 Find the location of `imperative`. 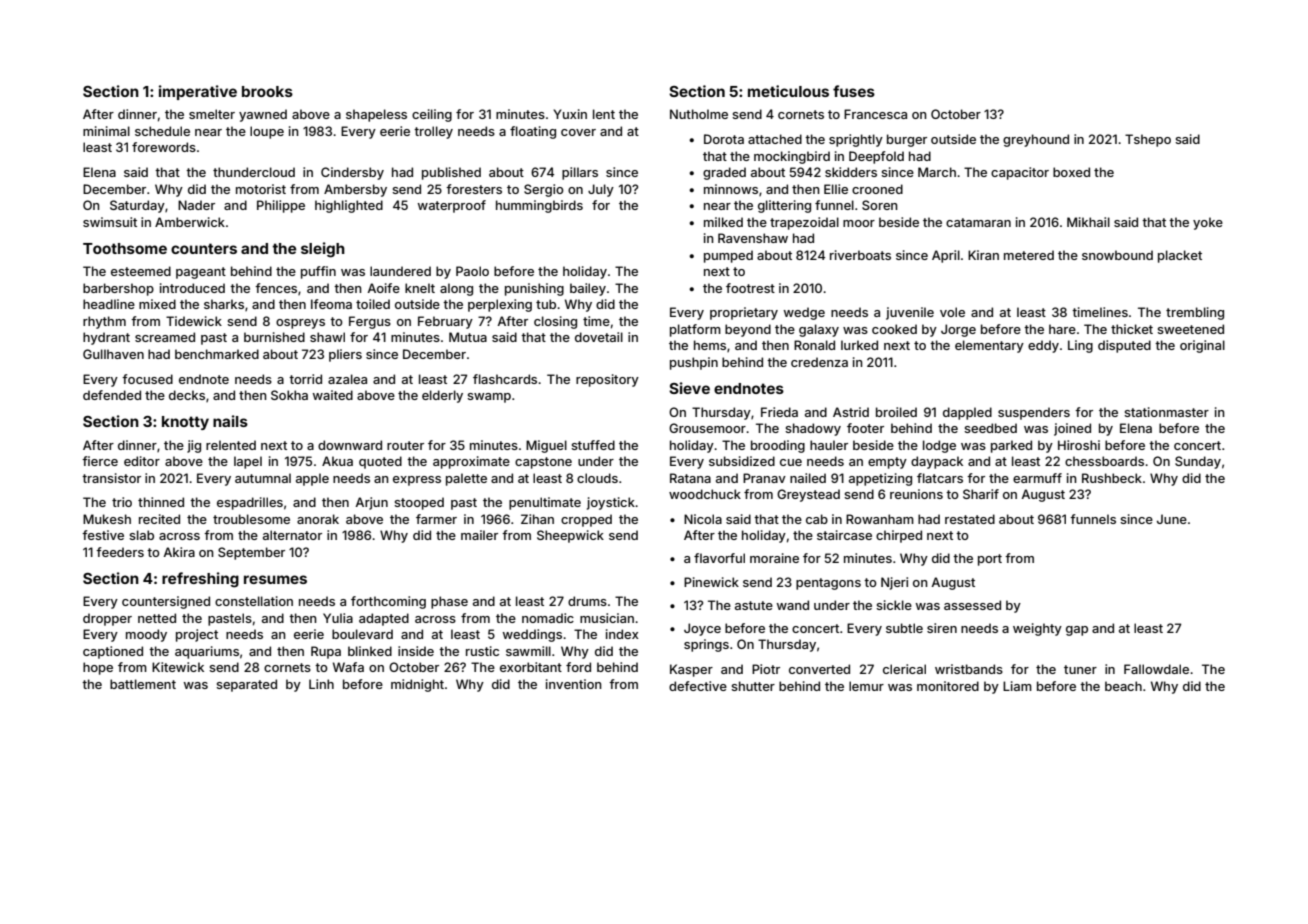

imperative is located at coordinates (198, 92).
